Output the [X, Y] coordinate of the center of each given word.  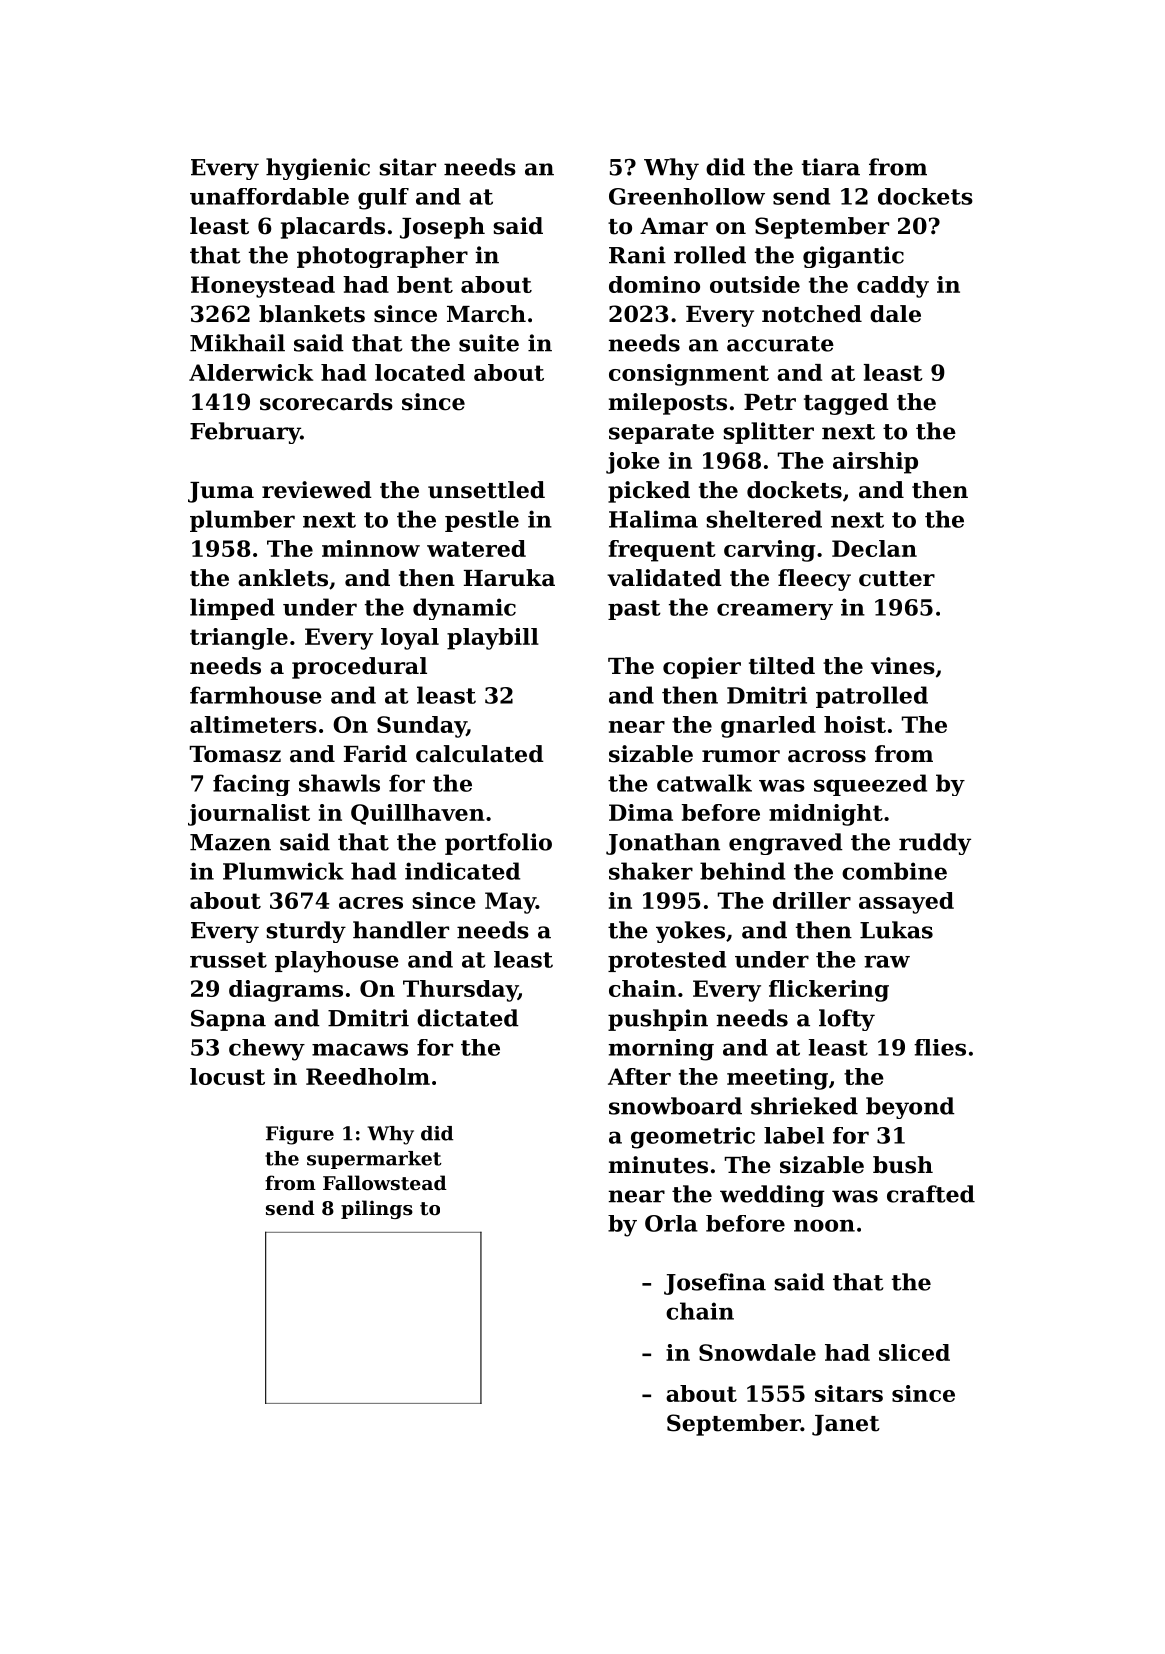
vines [903, 666]
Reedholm [368, 1076]
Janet [846, 1425]
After [639, 1076]
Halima [653, 519]
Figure [300, 1135]
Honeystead [263, 287]
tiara [831, 167]
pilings [377, 1209]
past [634, 610]
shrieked [804, 1106]
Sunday [421, 727]
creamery [775, 611]
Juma [221, 492]
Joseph [442, 228]
